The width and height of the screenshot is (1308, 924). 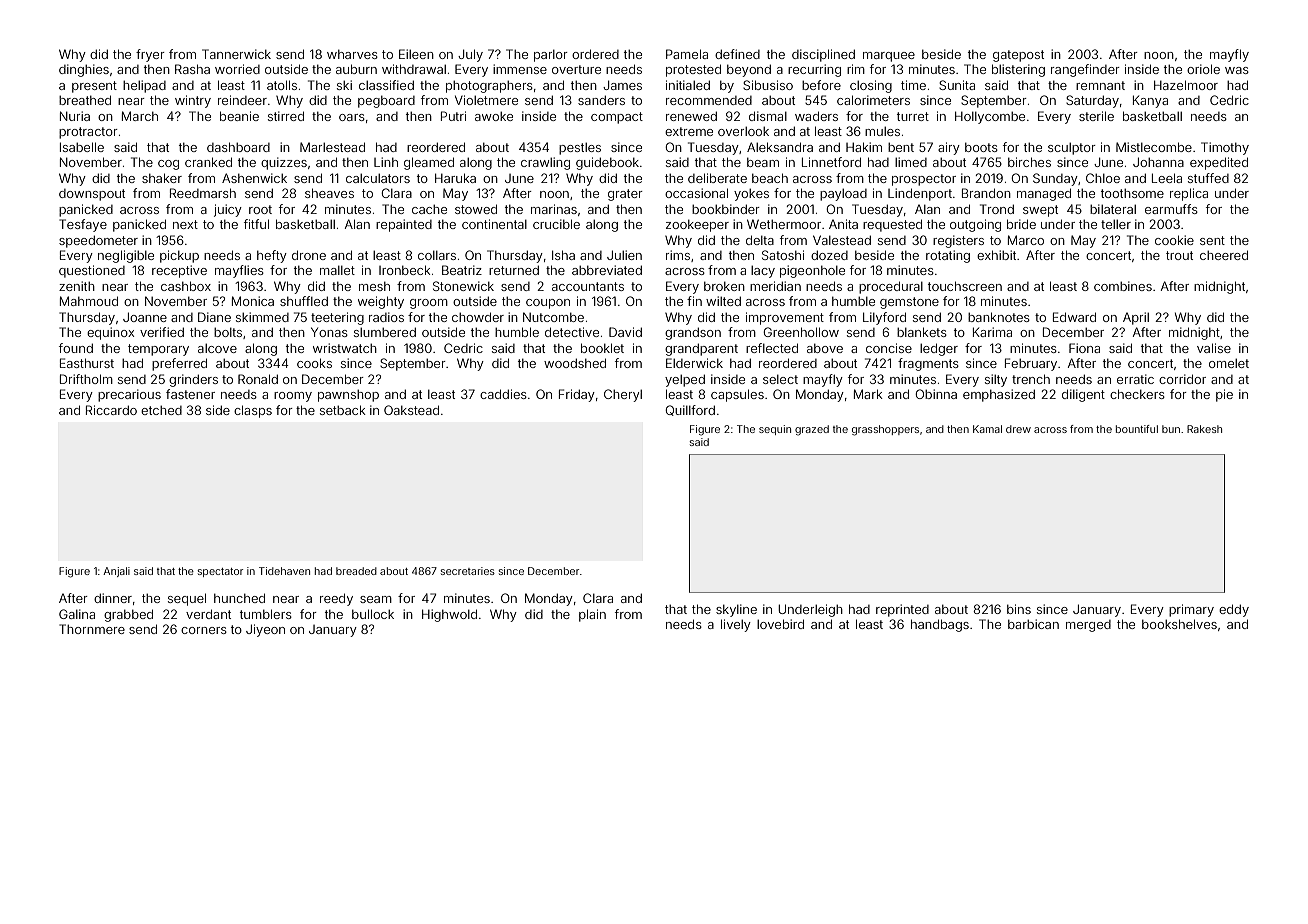 I want to click on Hollycombe, so click(x=990, y=117).
